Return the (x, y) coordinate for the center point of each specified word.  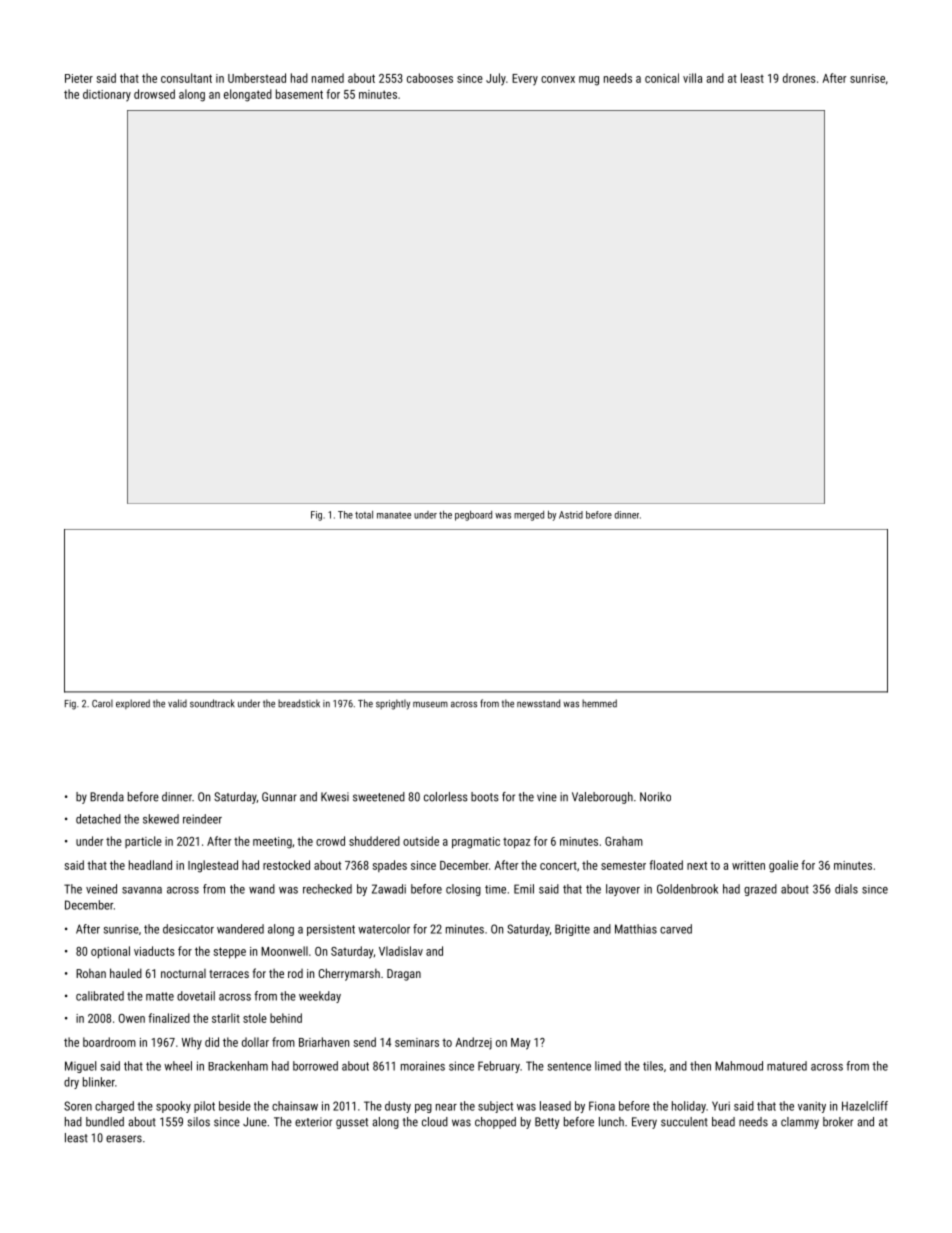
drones (799, 78)
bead (723, 1122)
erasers (124, 1139)
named (328, 78)
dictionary (107, 95)
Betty (547, 1123)
